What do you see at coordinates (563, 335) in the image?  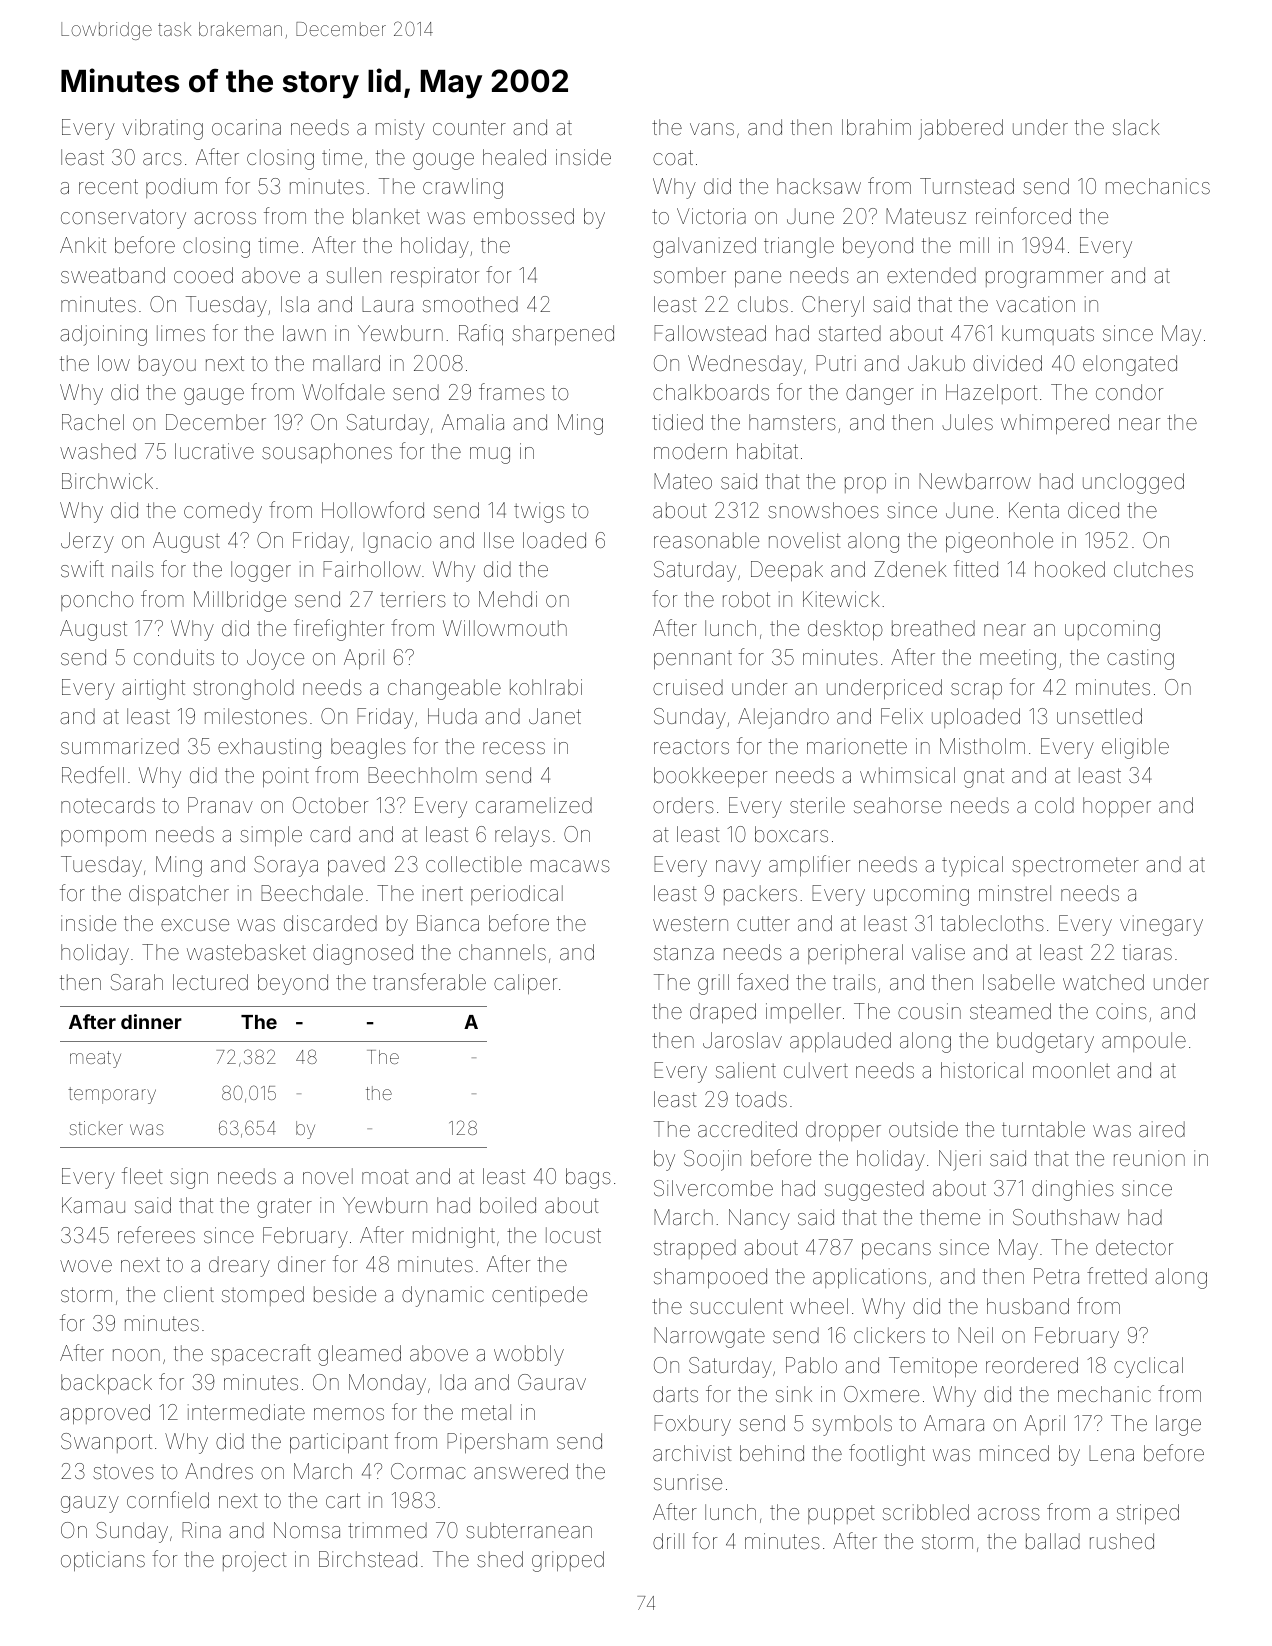 I see `sharpened` at bounding box center [563, 335].
